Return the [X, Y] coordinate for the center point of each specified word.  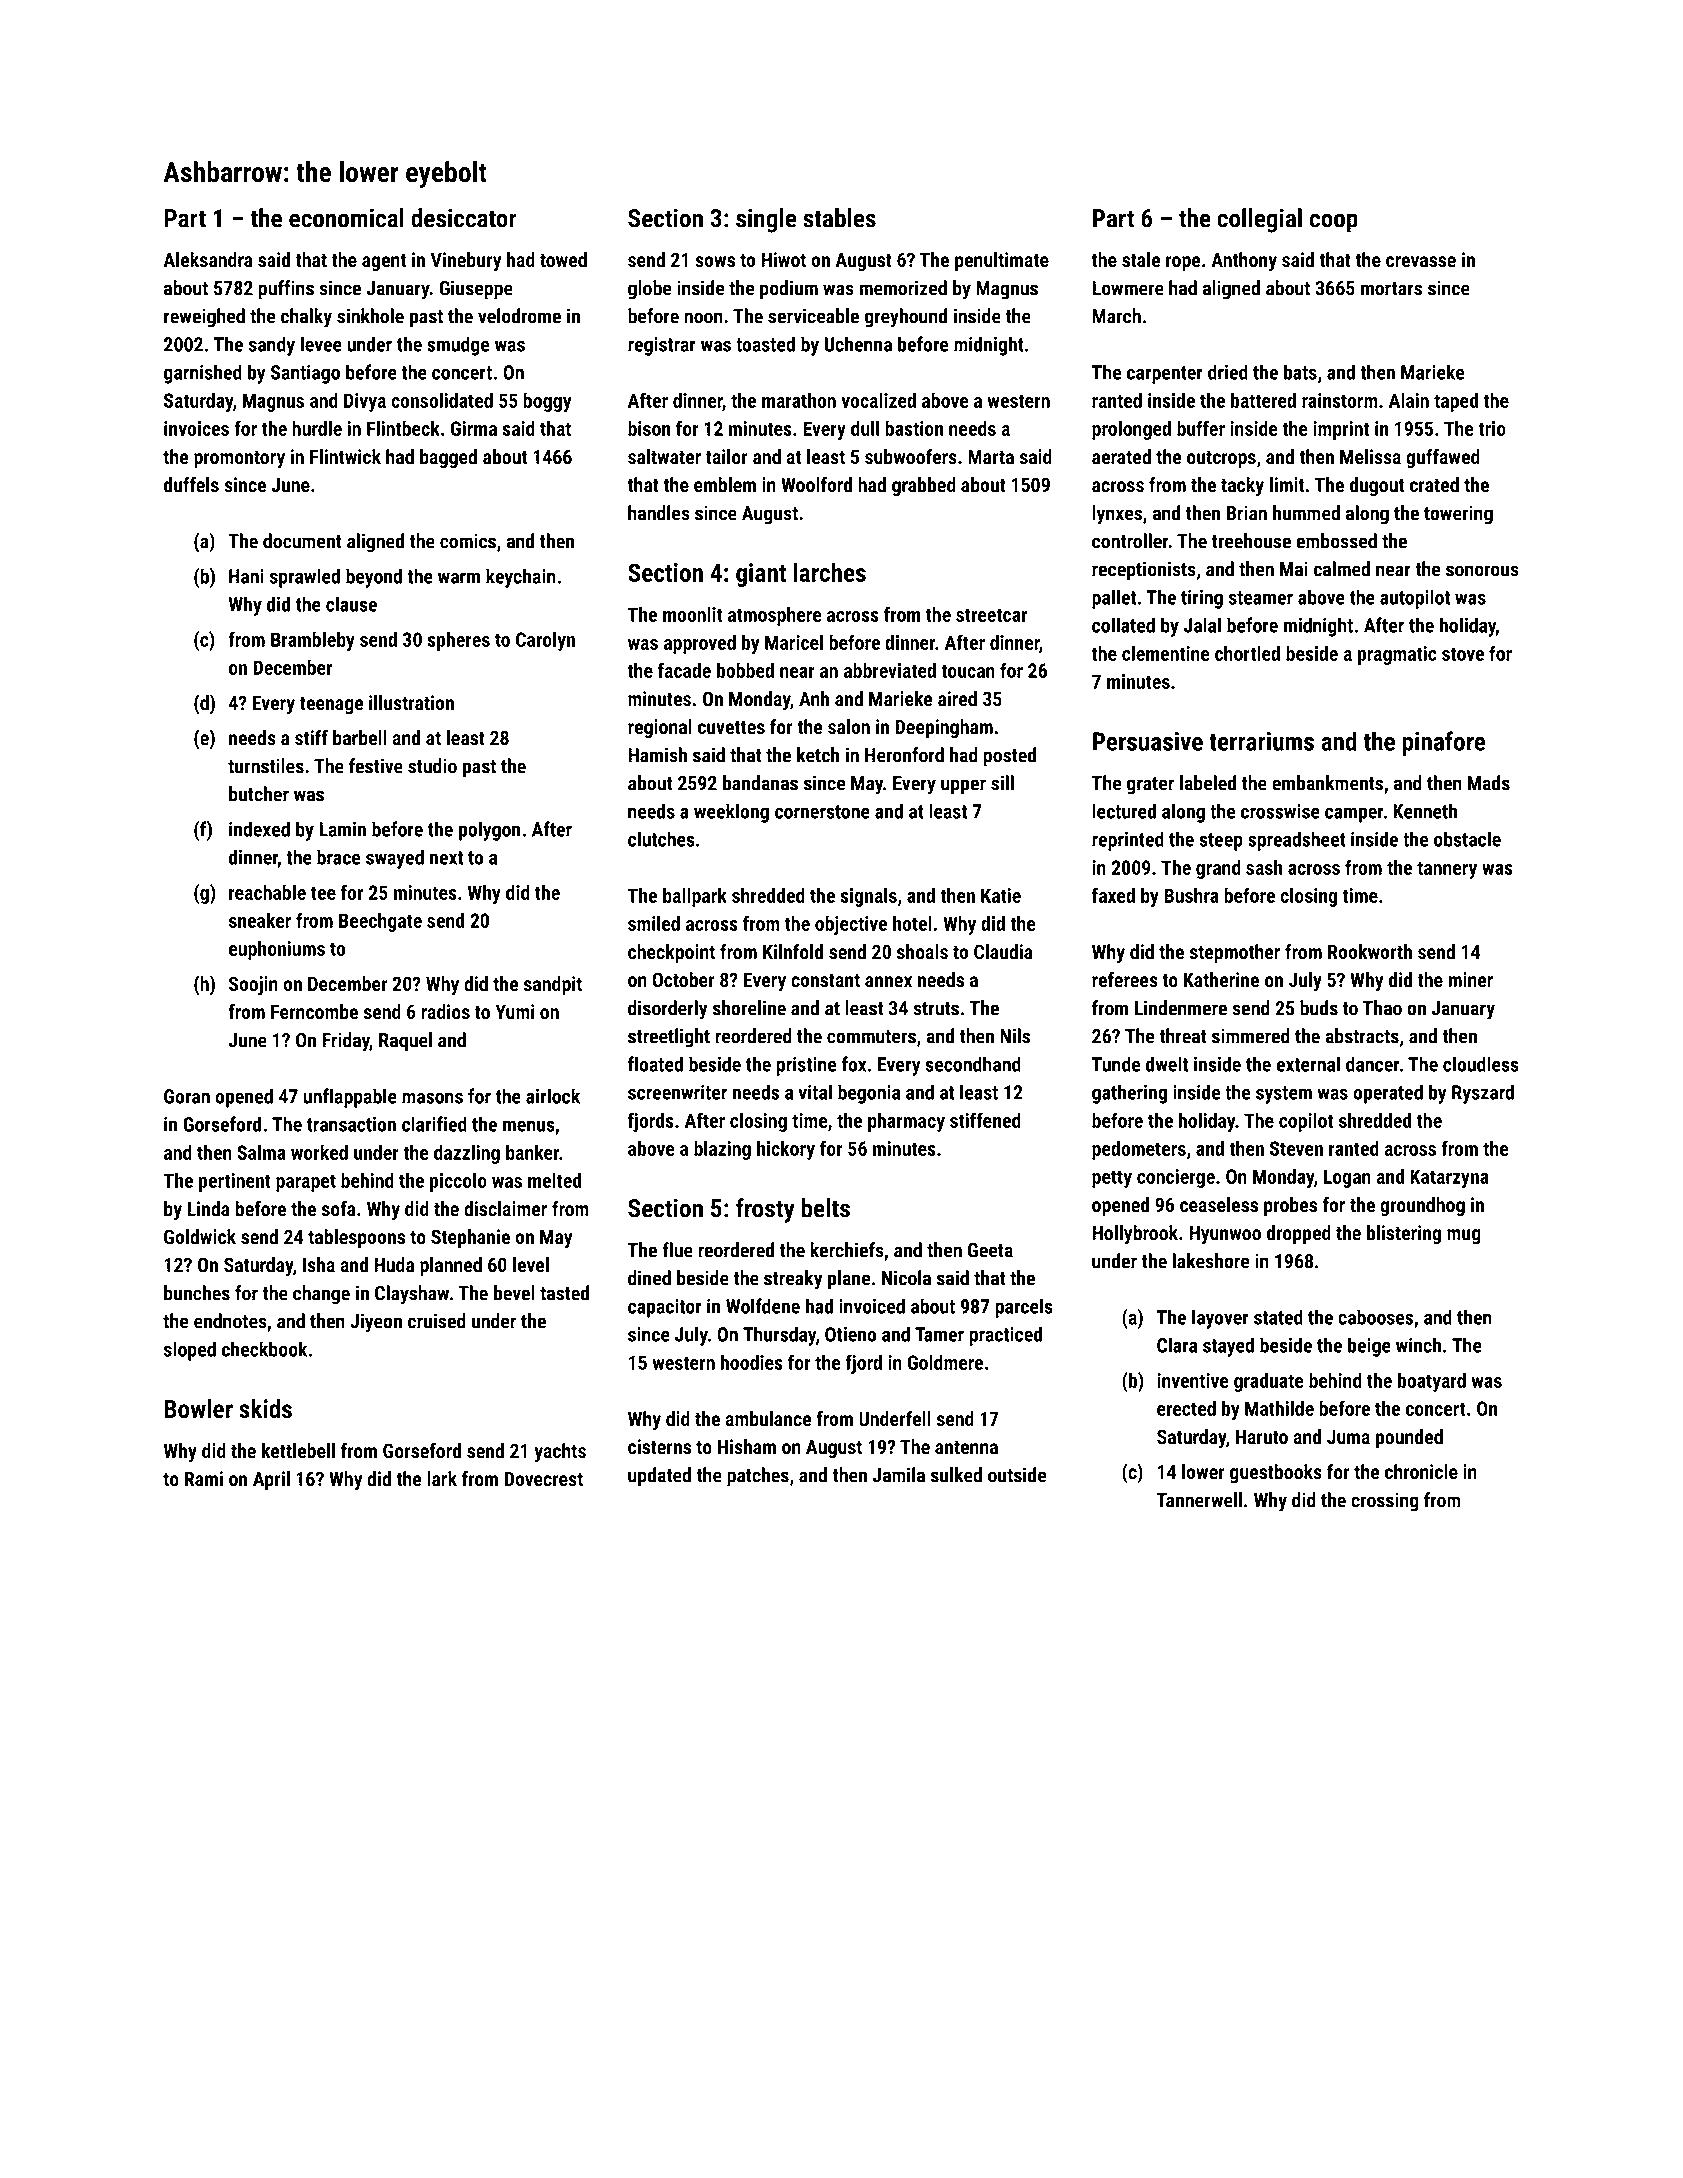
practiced [1005, 1336]
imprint [1341, 430]
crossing [1385, 1502]
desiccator [464, 218]
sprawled [305, 578]
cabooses [1375, 1317]
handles [659, 513]
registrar [662, 346]
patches [758, 1477]
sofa [339, 1208]
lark [442, 1478]
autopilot [1415, 599]
